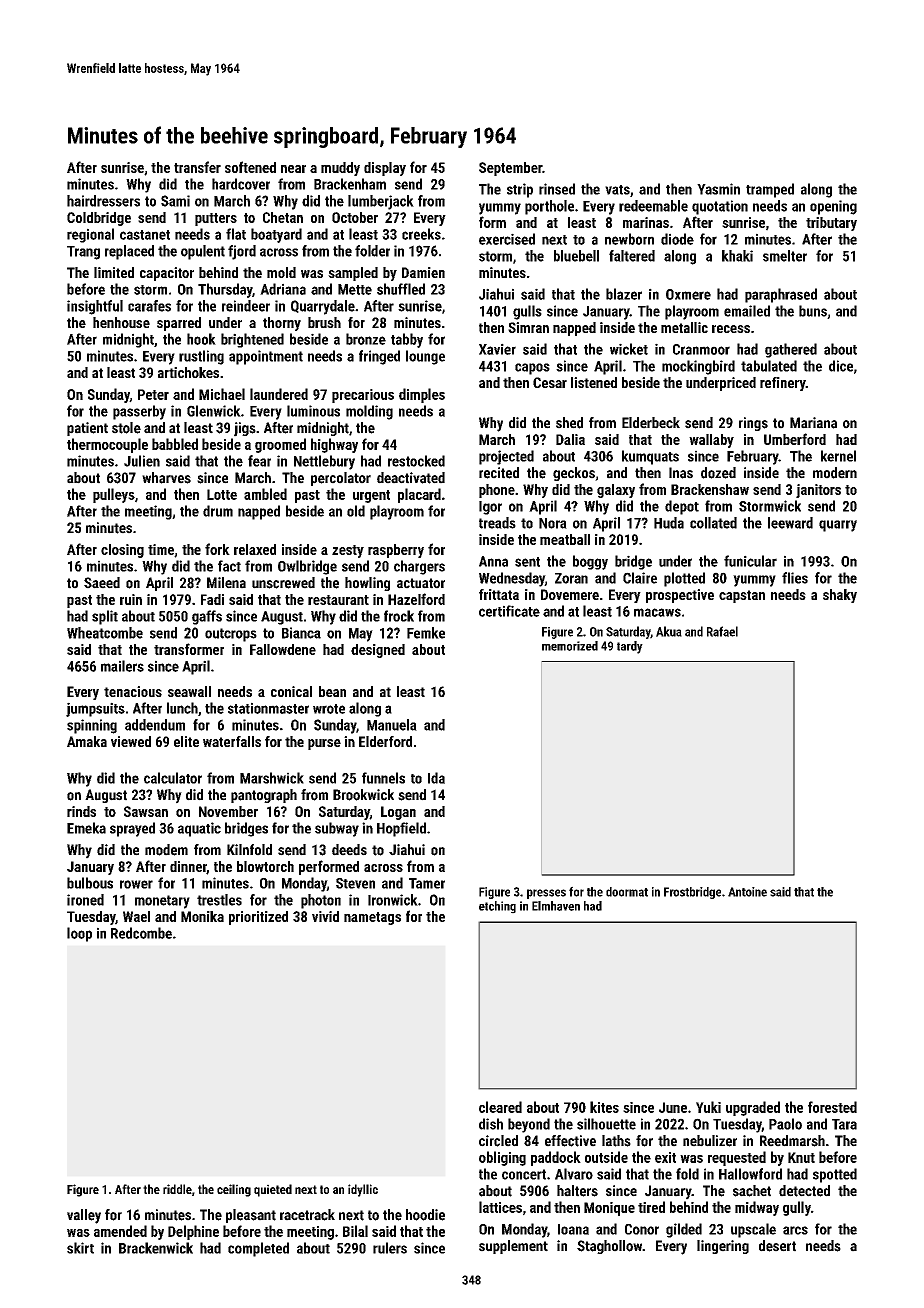 The height and width of the screenshot is (1308, 924). What do you see at coordinates (627, 892) in the screenshot?
I see `doormat` at bounding box center [627, 892].
